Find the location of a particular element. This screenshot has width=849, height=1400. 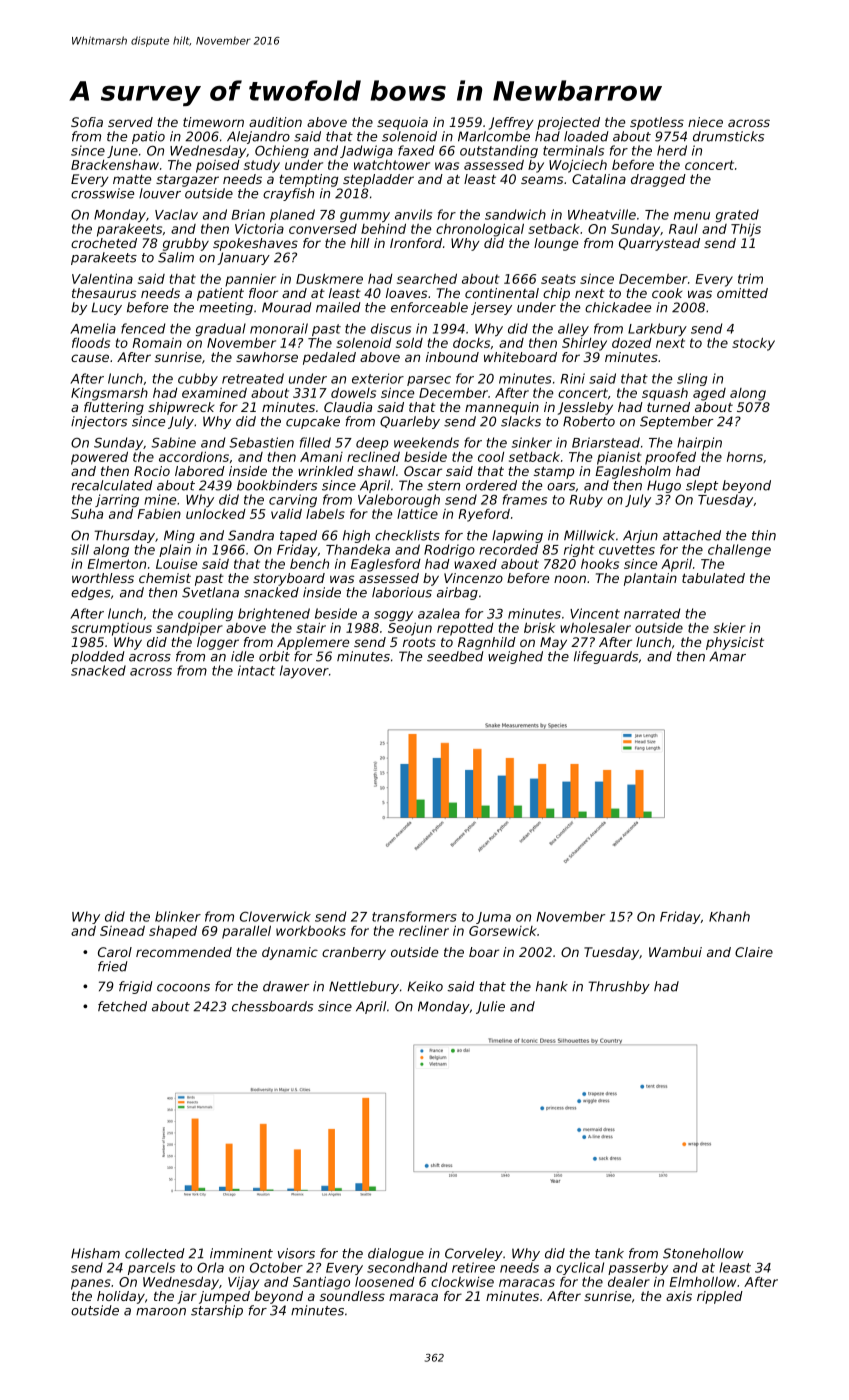

hank is located at coordinates (552, 986).
